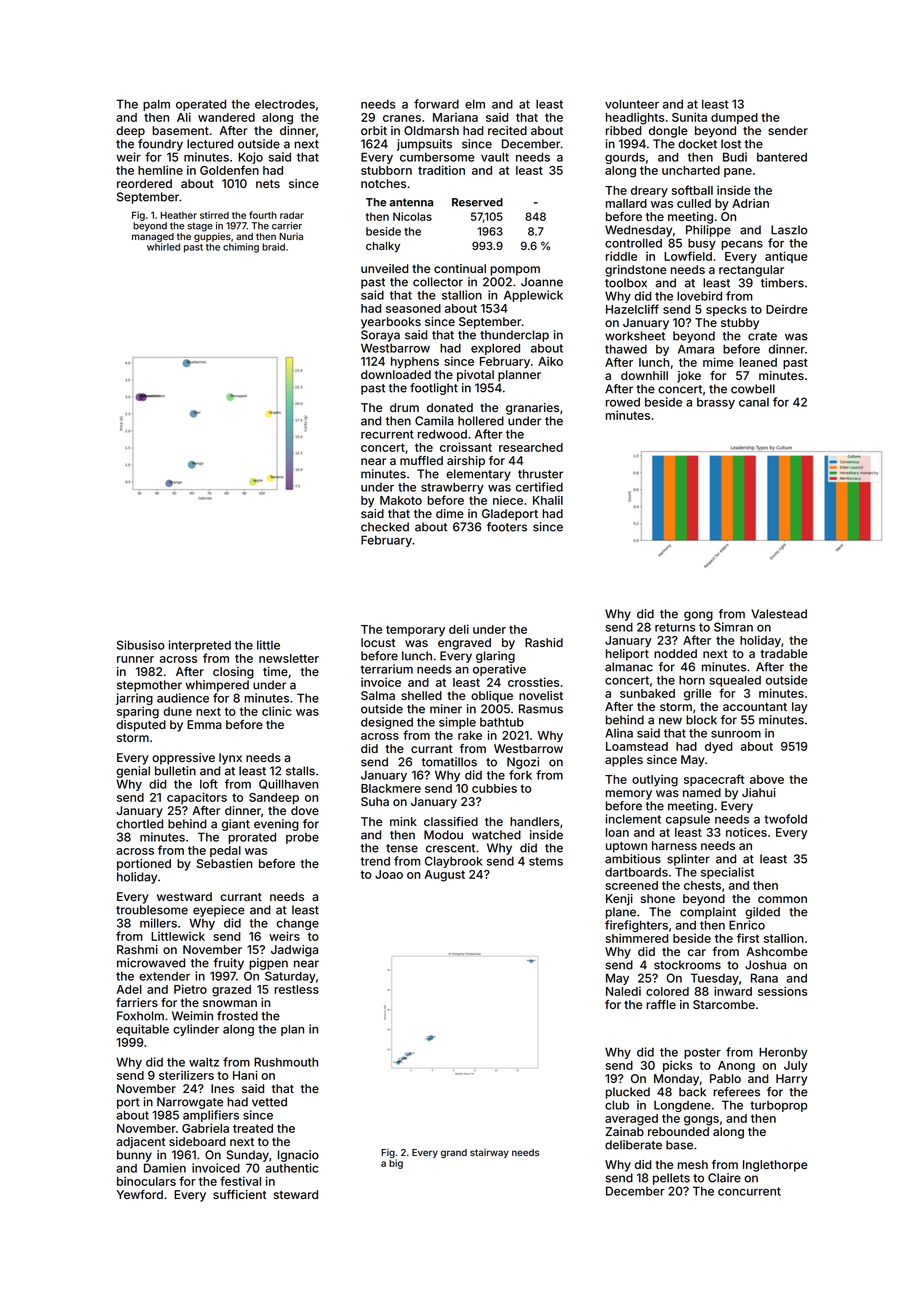 The width and height of the page is (924, 1308). I want to click on steward, so click(295, 1194).
